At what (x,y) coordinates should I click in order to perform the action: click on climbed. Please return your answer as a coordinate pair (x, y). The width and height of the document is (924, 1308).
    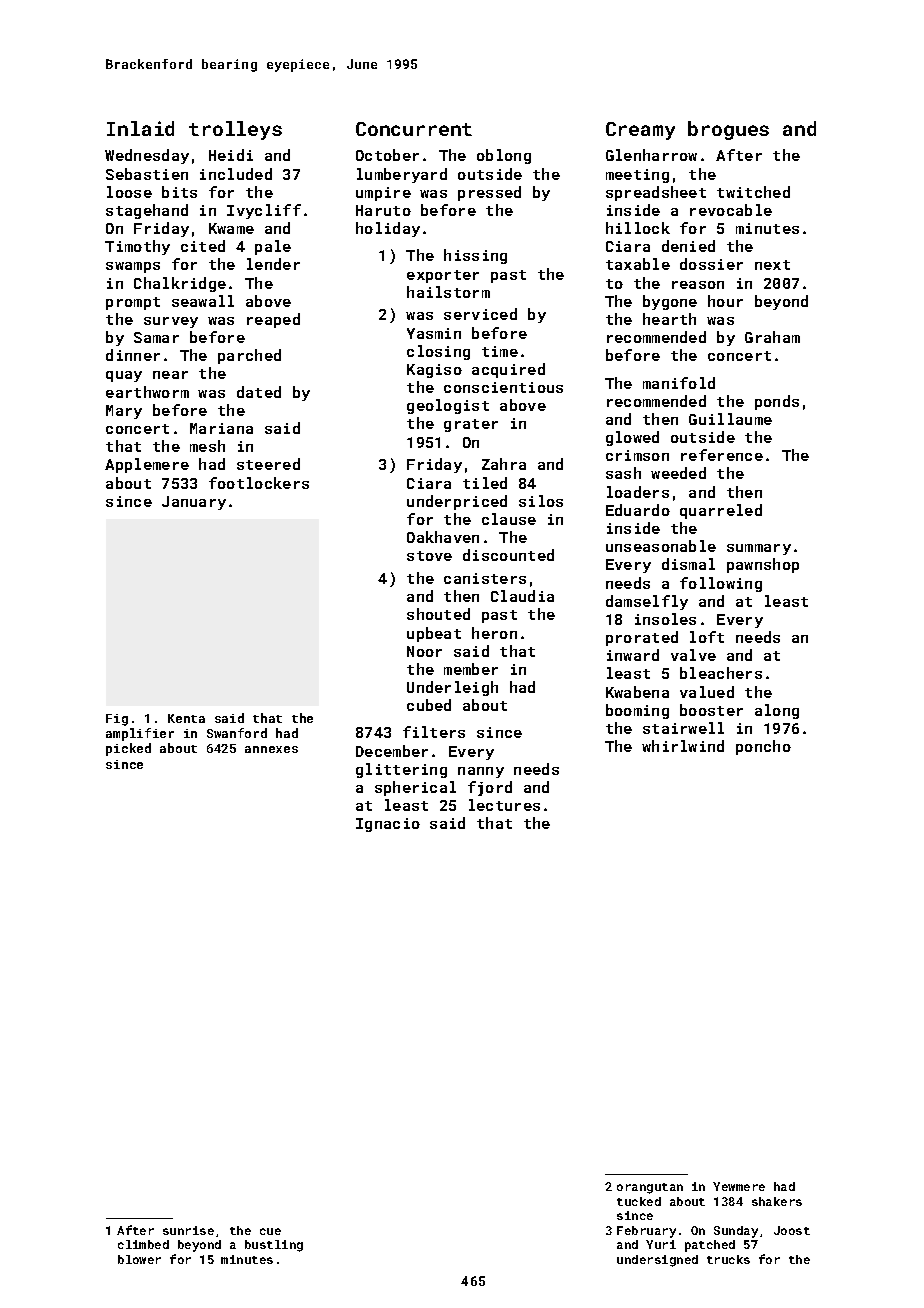
    Looking at the image, I should click on (143, 1244).
